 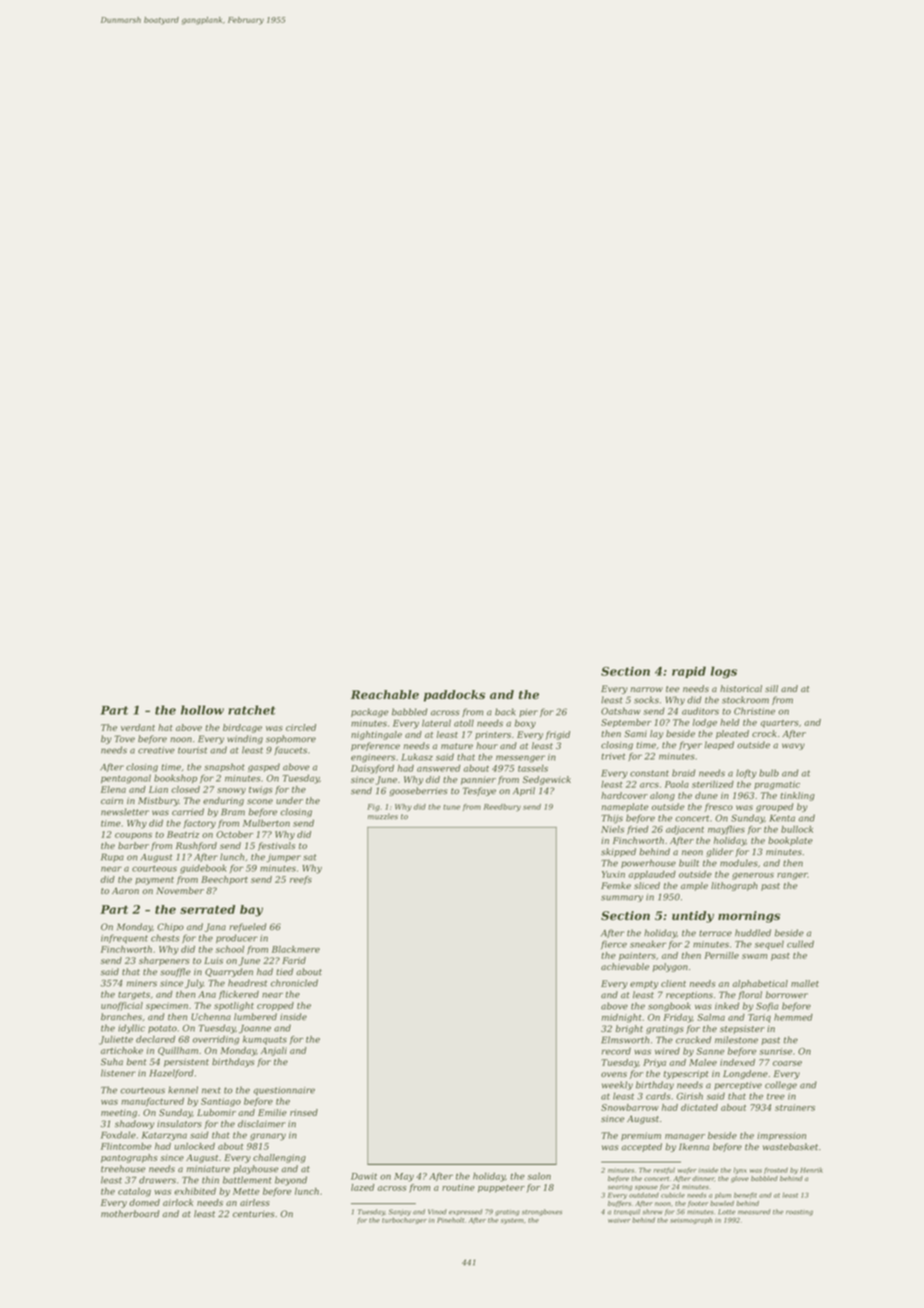 What do you see at coordinates (724, 672) in the screenshot?
I see `logs` at bounding box center [724, 672].
